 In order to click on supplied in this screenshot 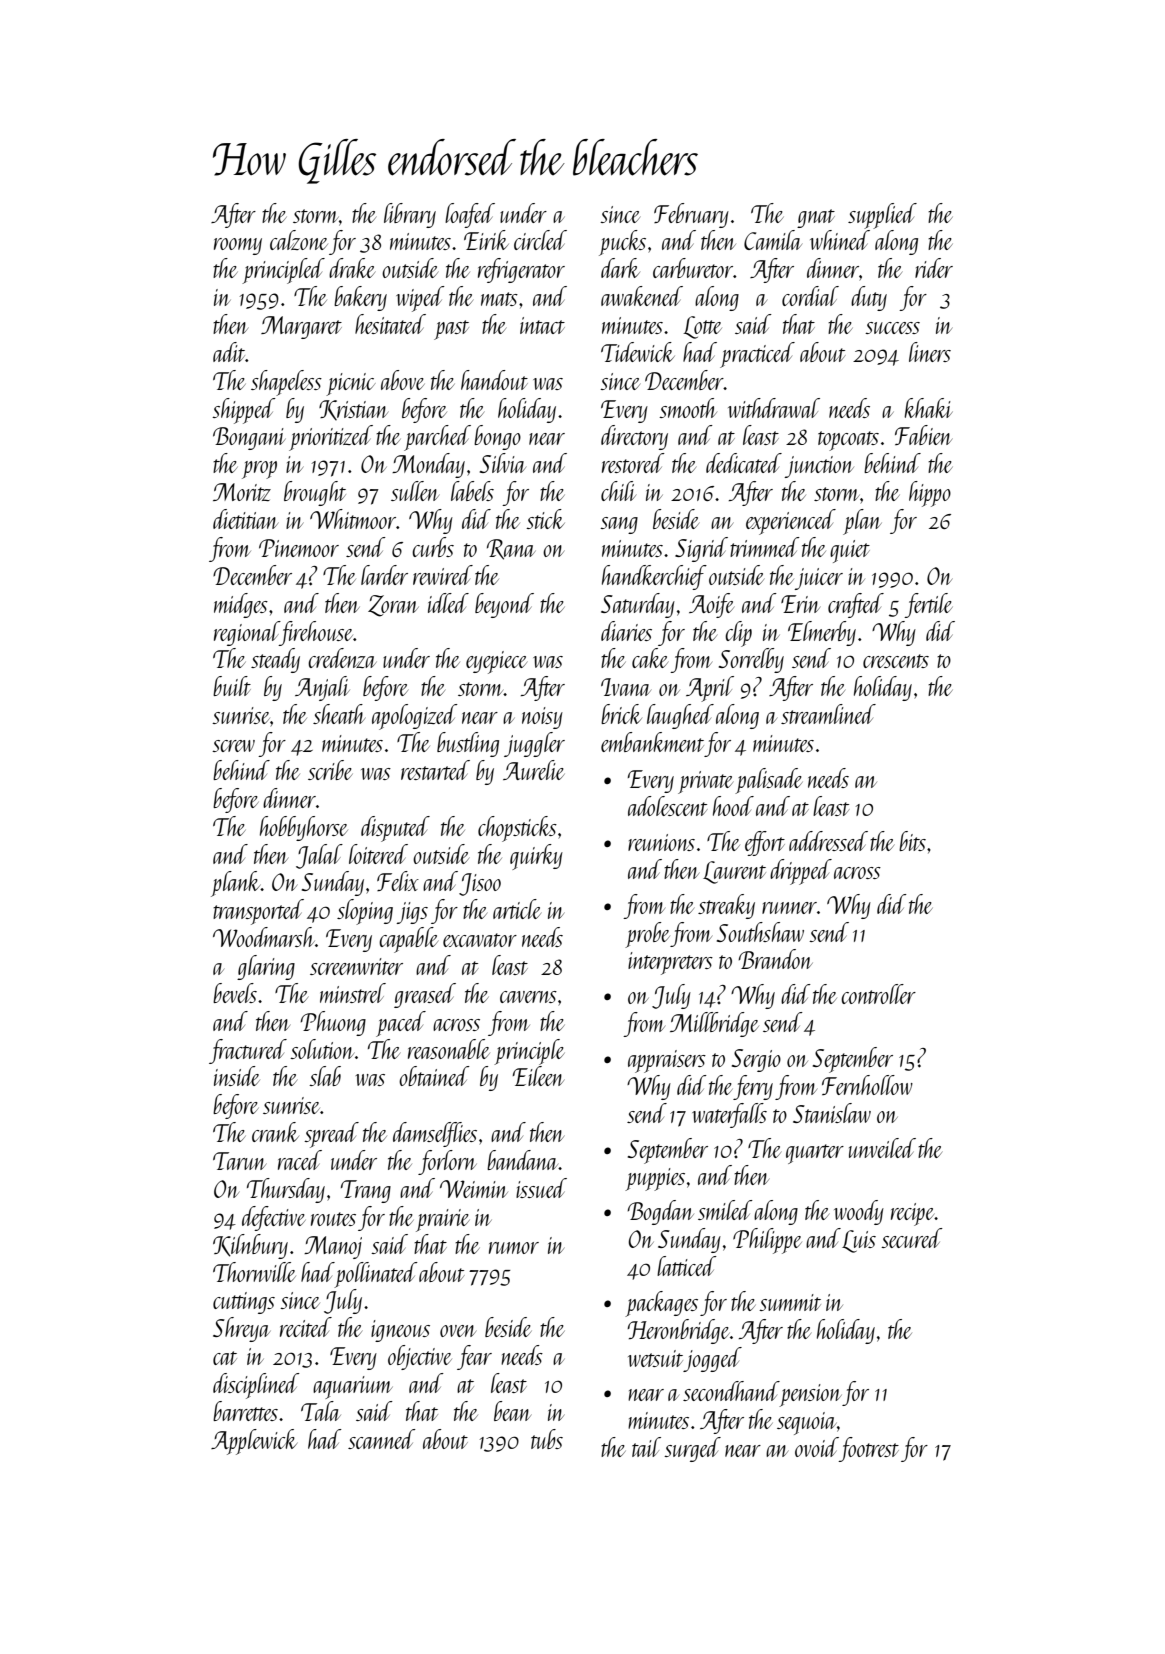, I will do `click(882, 216)`.
